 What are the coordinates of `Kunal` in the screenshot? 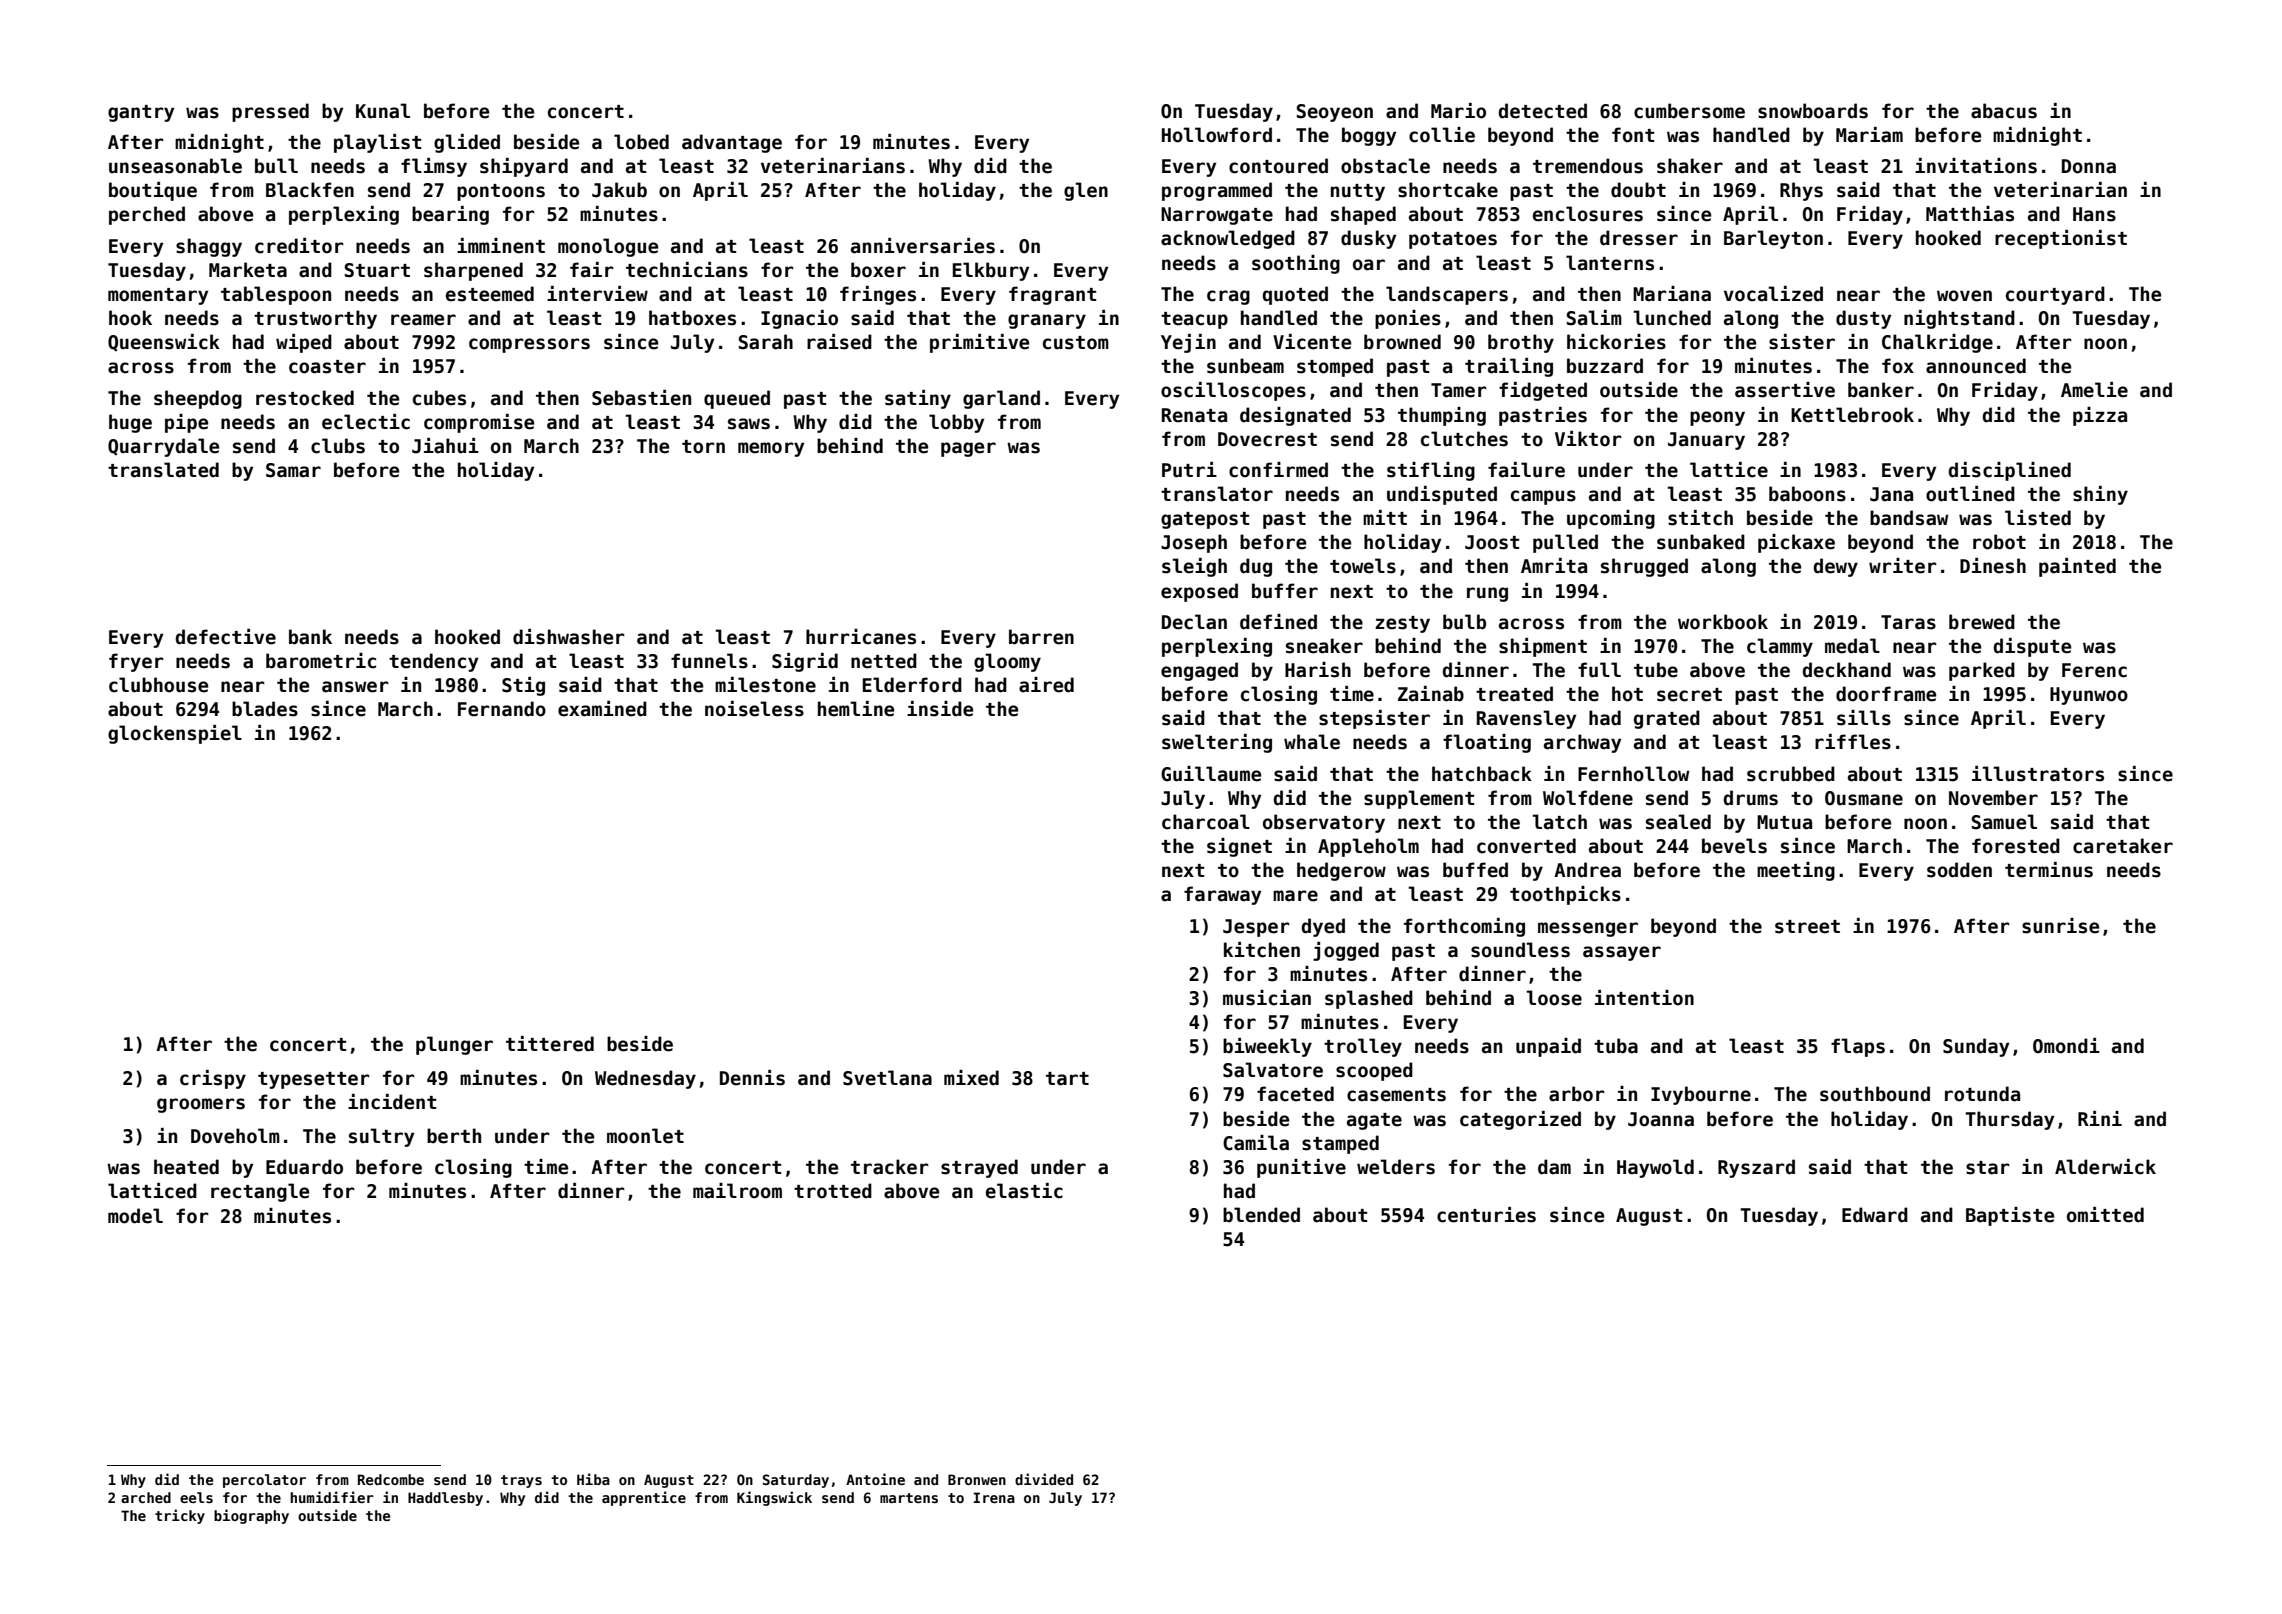 It's located at (383, 111).
